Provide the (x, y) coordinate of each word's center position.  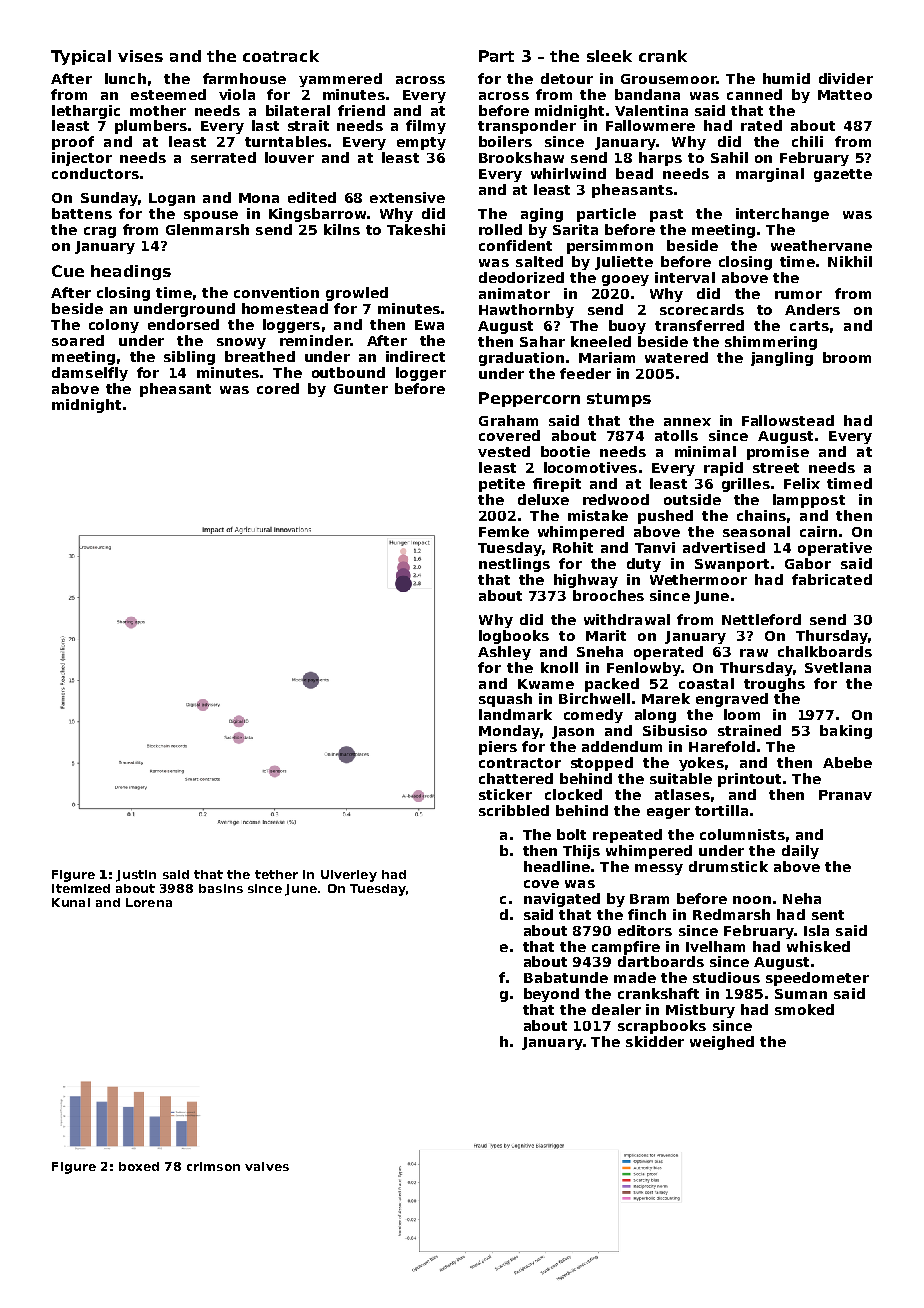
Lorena (149, 902)
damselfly (90, 374)
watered (676, 357)
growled (357, 294)
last (265, 125)
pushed (665, 517)
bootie (565, 451)
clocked (573, 794)
